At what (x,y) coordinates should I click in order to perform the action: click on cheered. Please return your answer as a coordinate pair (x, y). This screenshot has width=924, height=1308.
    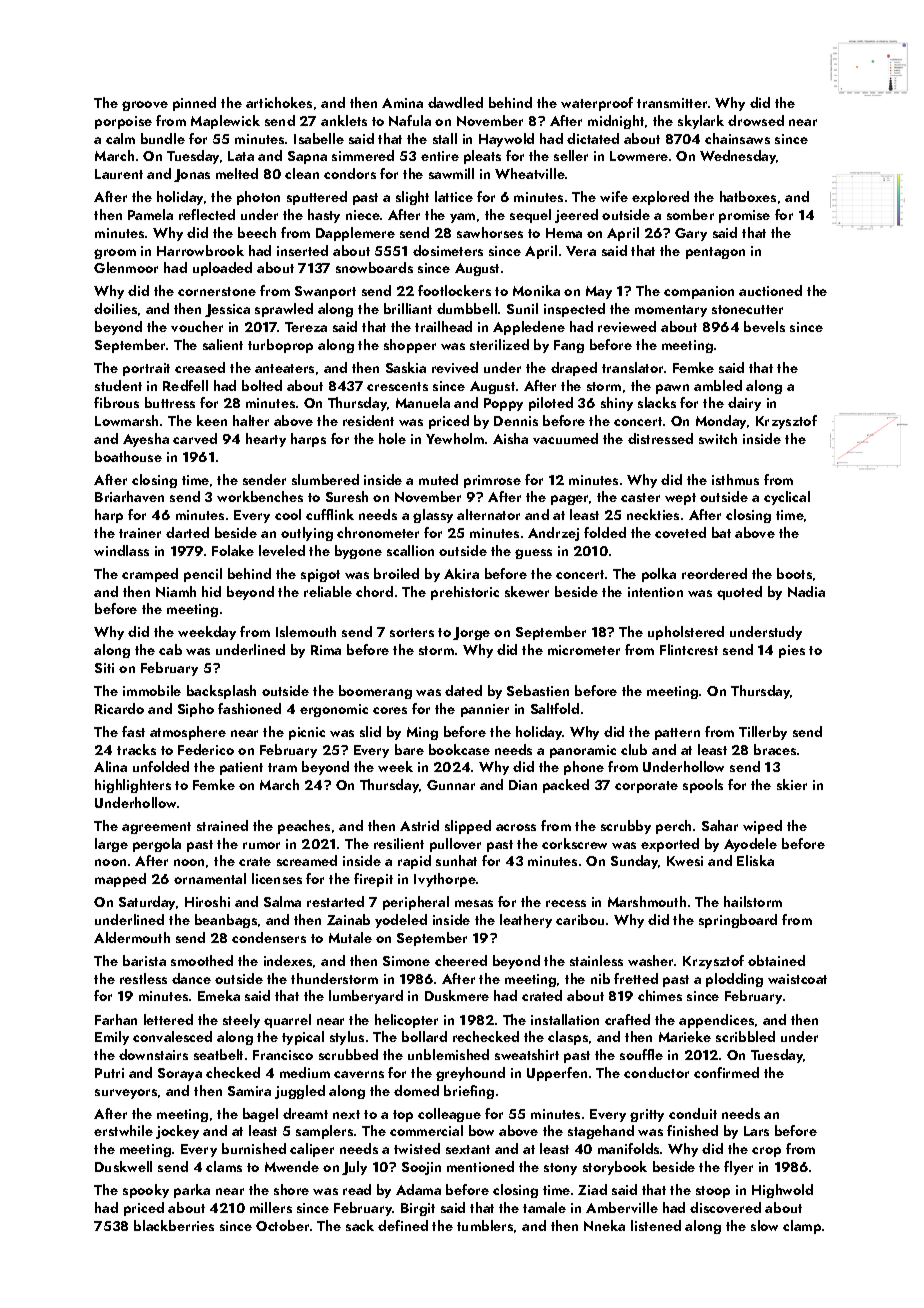
    Looking at the image, I should click on (461, 960).
